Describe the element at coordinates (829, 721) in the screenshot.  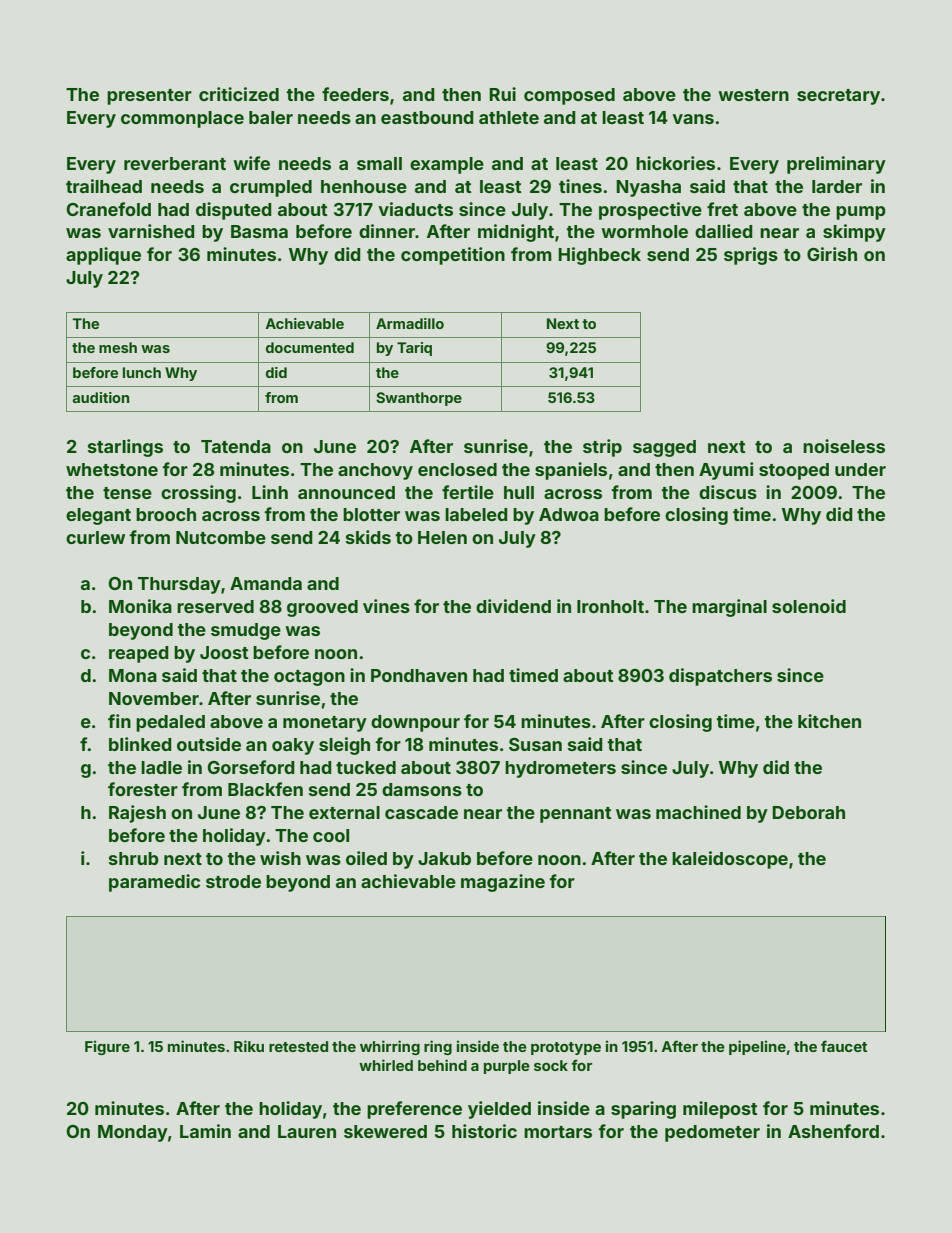
I see `kitchen` at that location.
